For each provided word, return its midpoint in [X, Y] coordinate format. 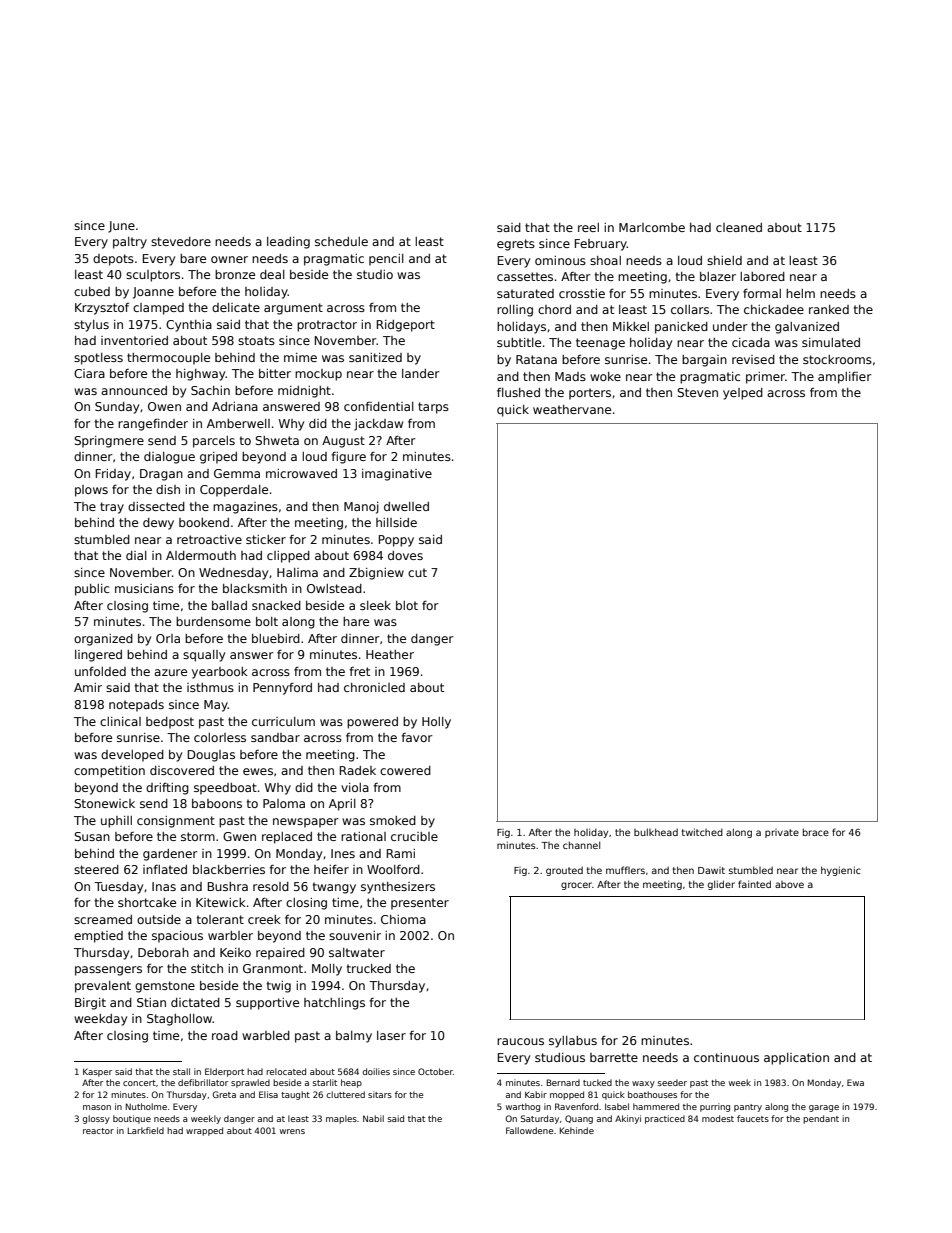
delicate [236, 307]
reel [588, 227]
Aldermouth [201, 555]
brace [816, 832]
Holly [436, 723]
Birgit [90, 1004]
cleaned [739, 227]
